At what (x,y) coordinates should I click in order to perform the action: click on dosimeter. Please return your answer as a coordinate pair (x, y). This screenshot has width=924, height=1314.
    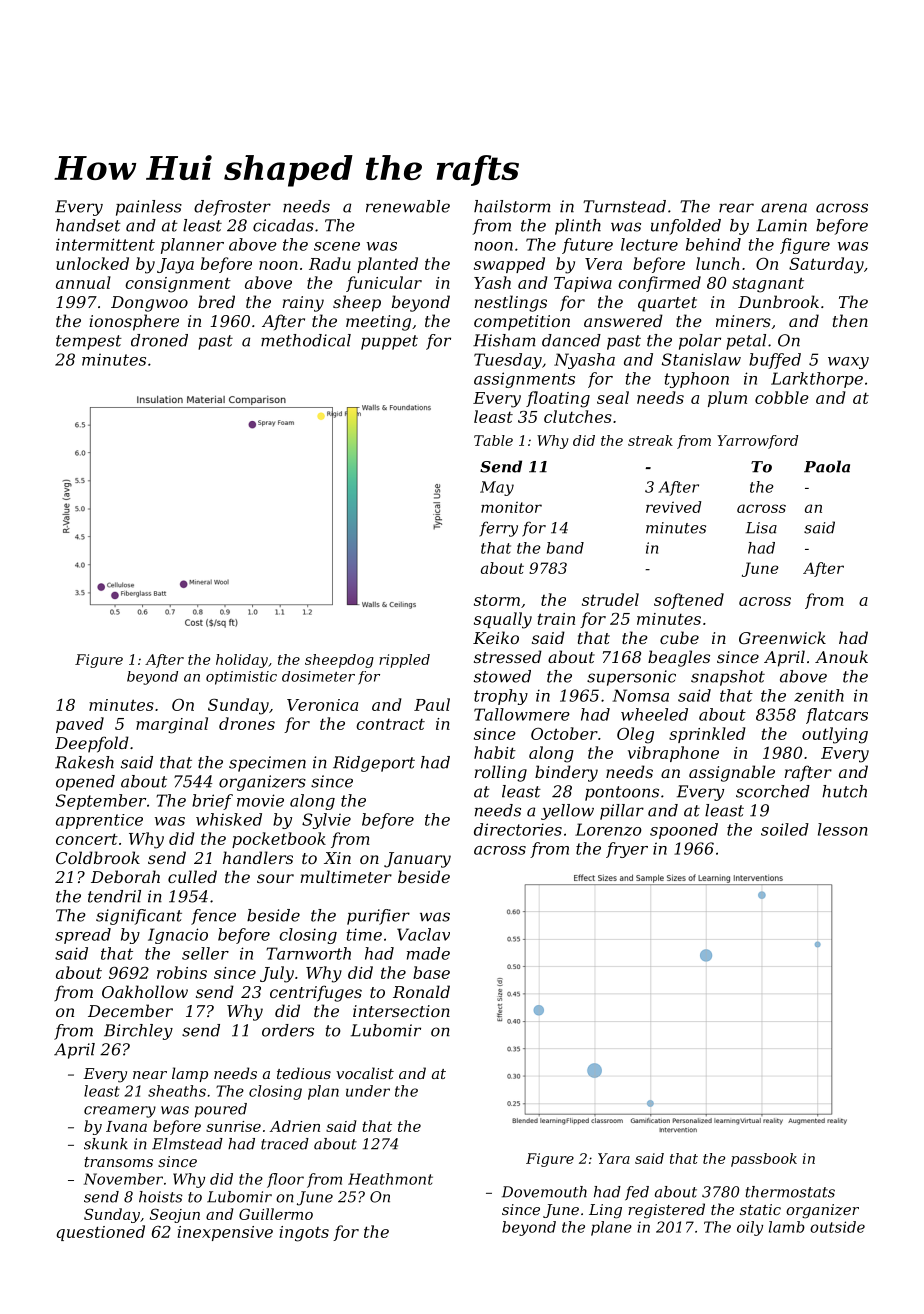
    Looking at the image, I should click on (318, 676).
